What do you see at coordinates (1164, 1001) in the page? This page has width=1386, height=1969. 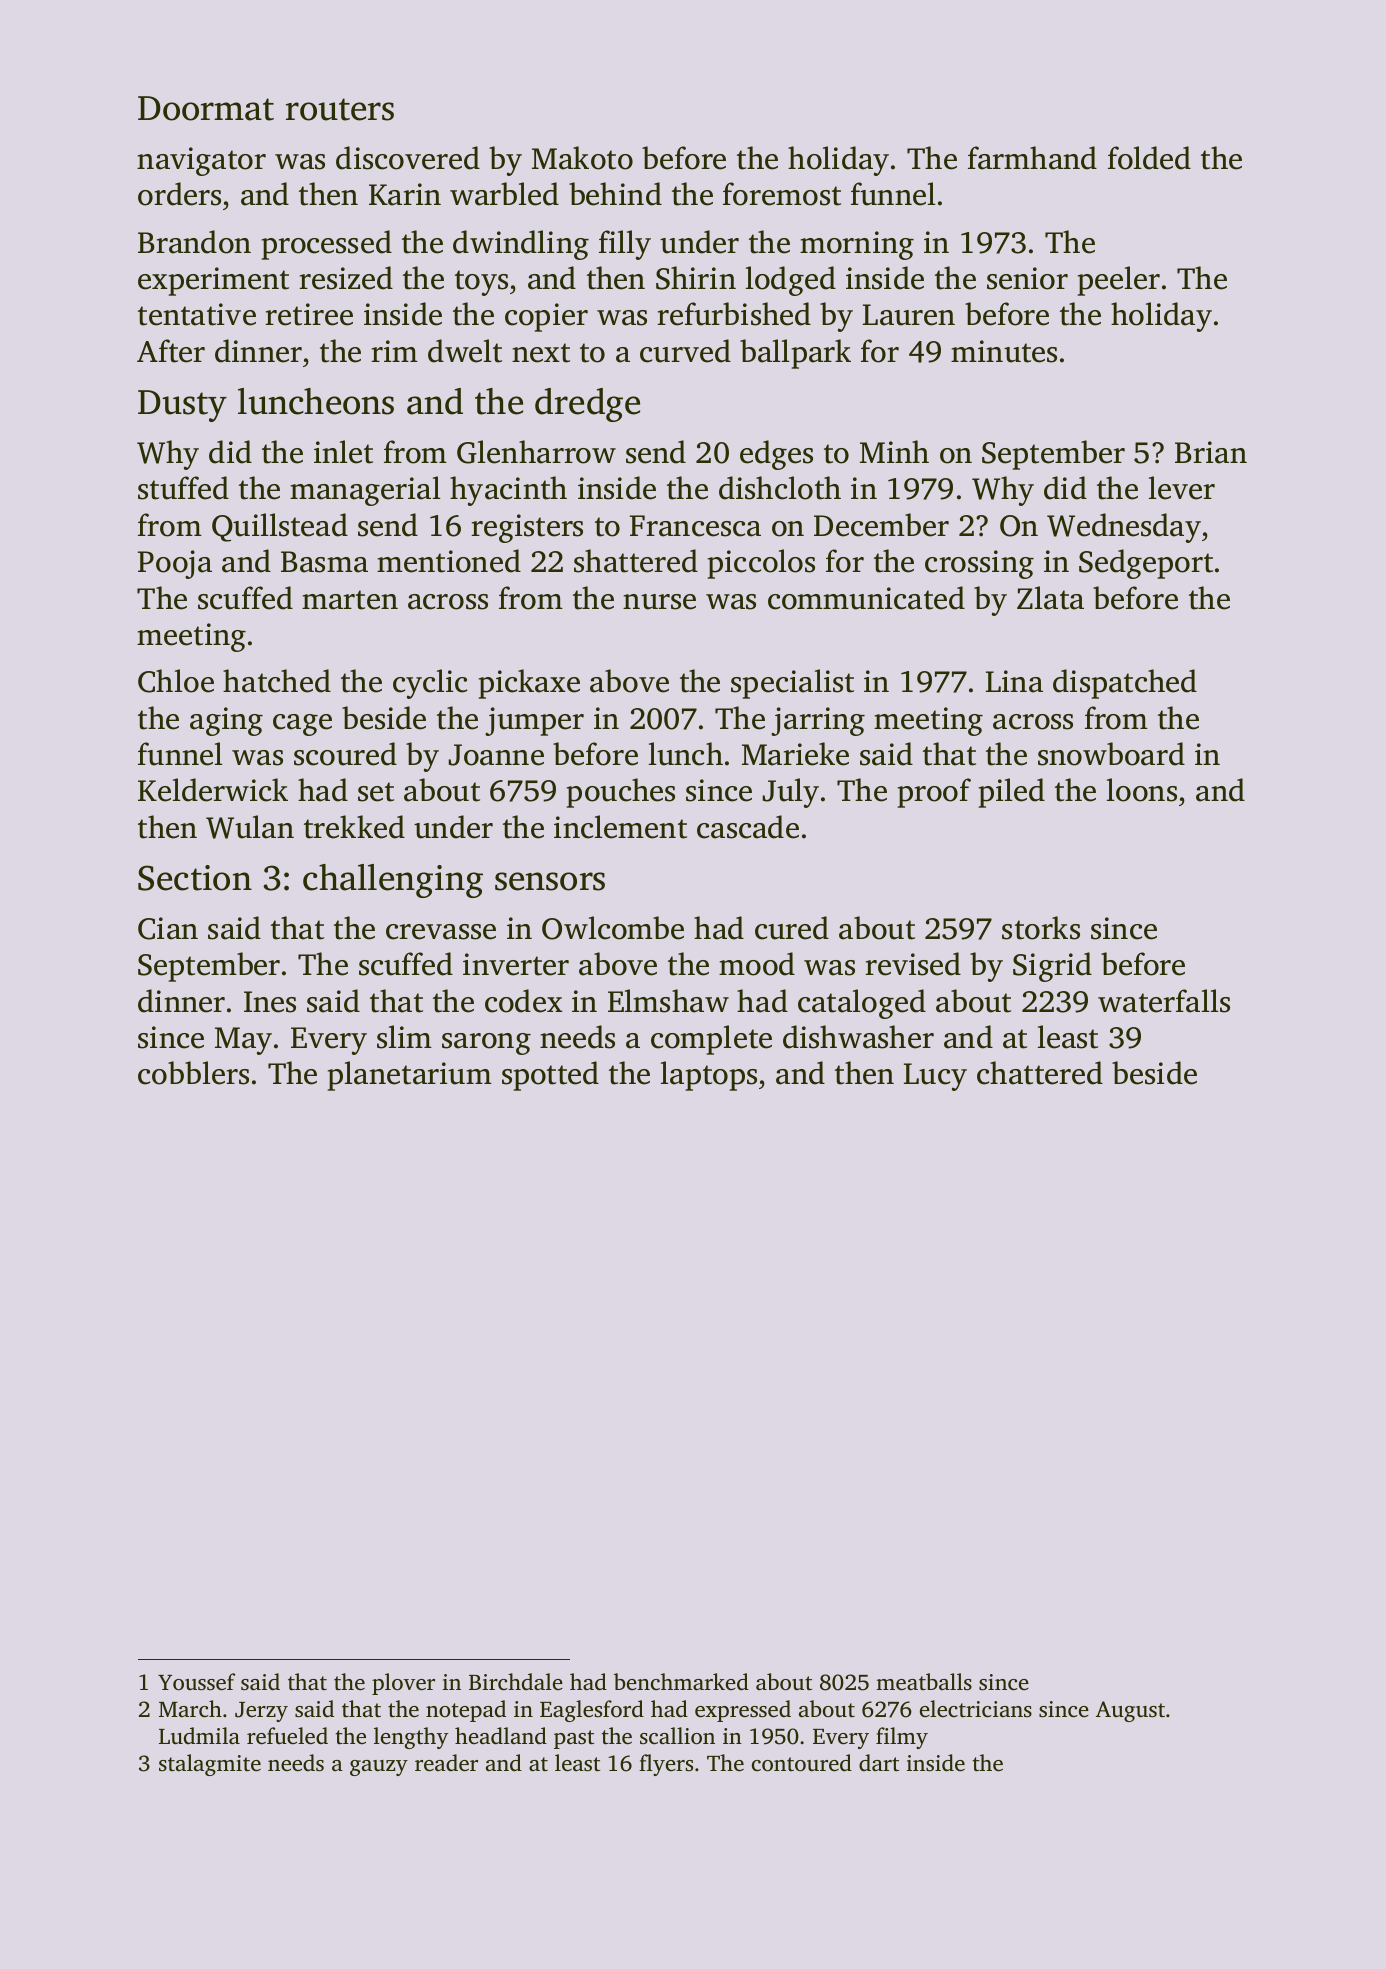 I see `waterfalls` at bounding box center [1164, 1001].
